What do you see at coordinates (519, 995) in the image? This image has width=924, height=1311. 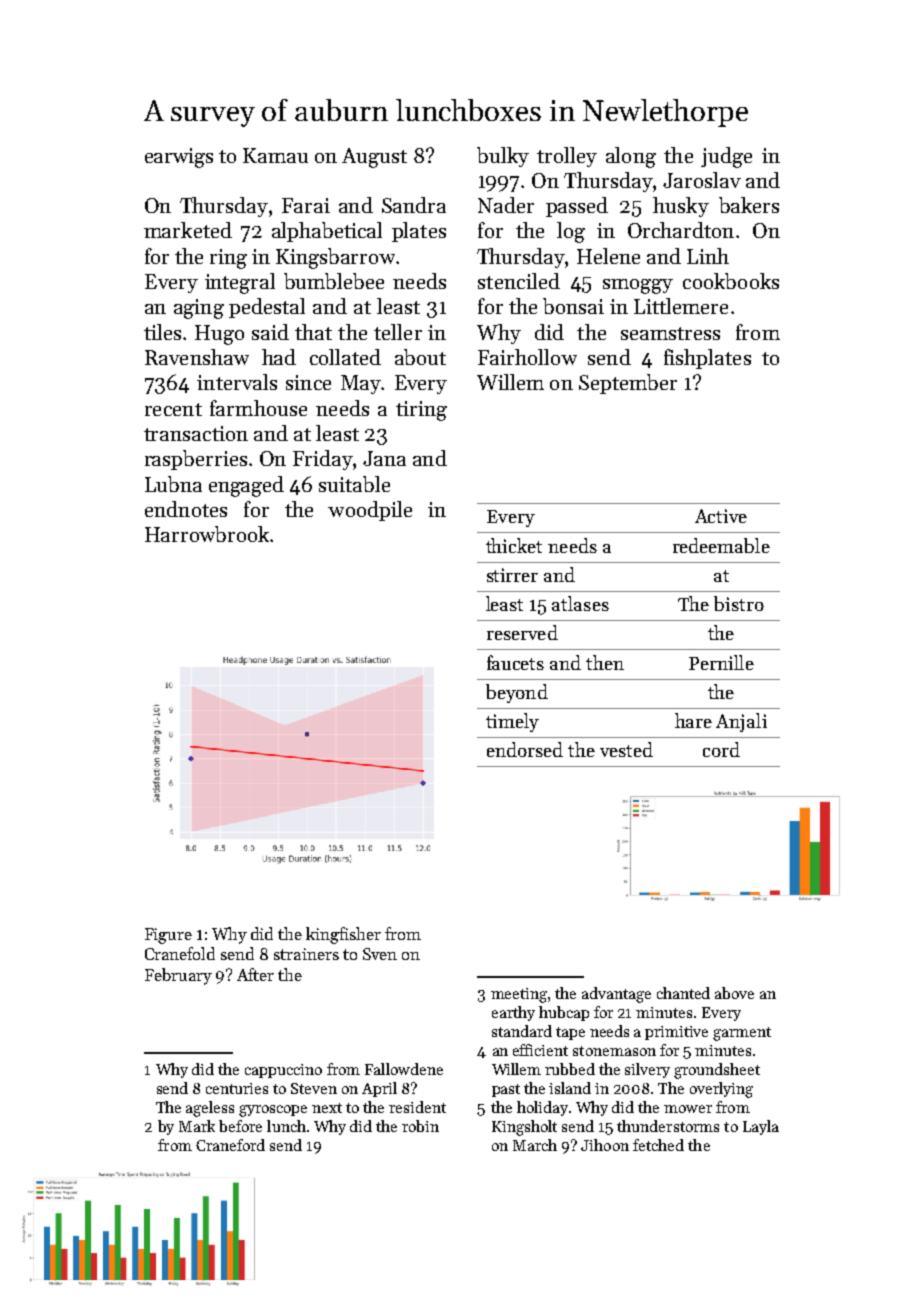 I see `meeting` at bounding box center [519, 995].
